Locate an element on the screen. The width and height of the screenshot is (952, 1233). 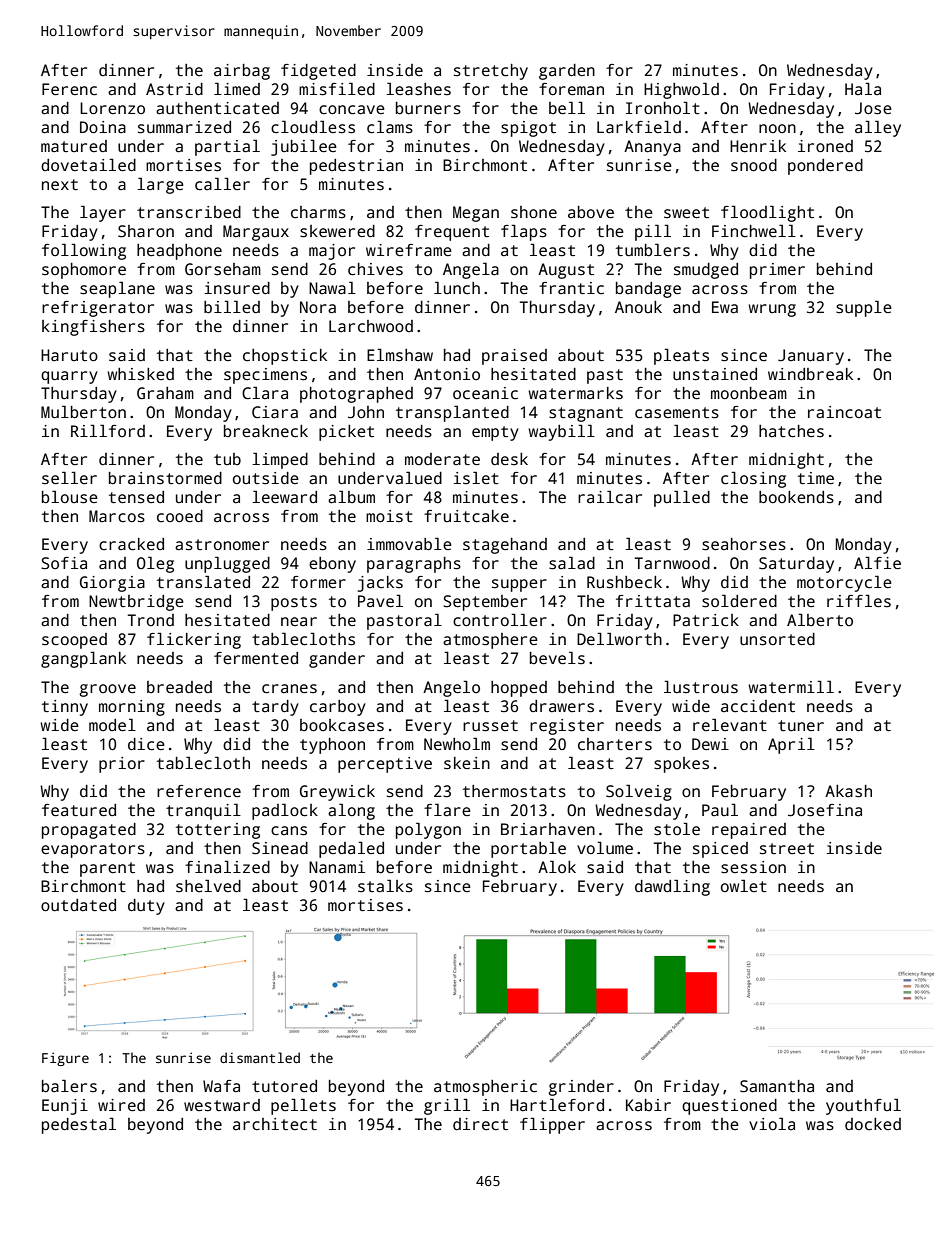
lustrous is located at coordinates (701, 687).
